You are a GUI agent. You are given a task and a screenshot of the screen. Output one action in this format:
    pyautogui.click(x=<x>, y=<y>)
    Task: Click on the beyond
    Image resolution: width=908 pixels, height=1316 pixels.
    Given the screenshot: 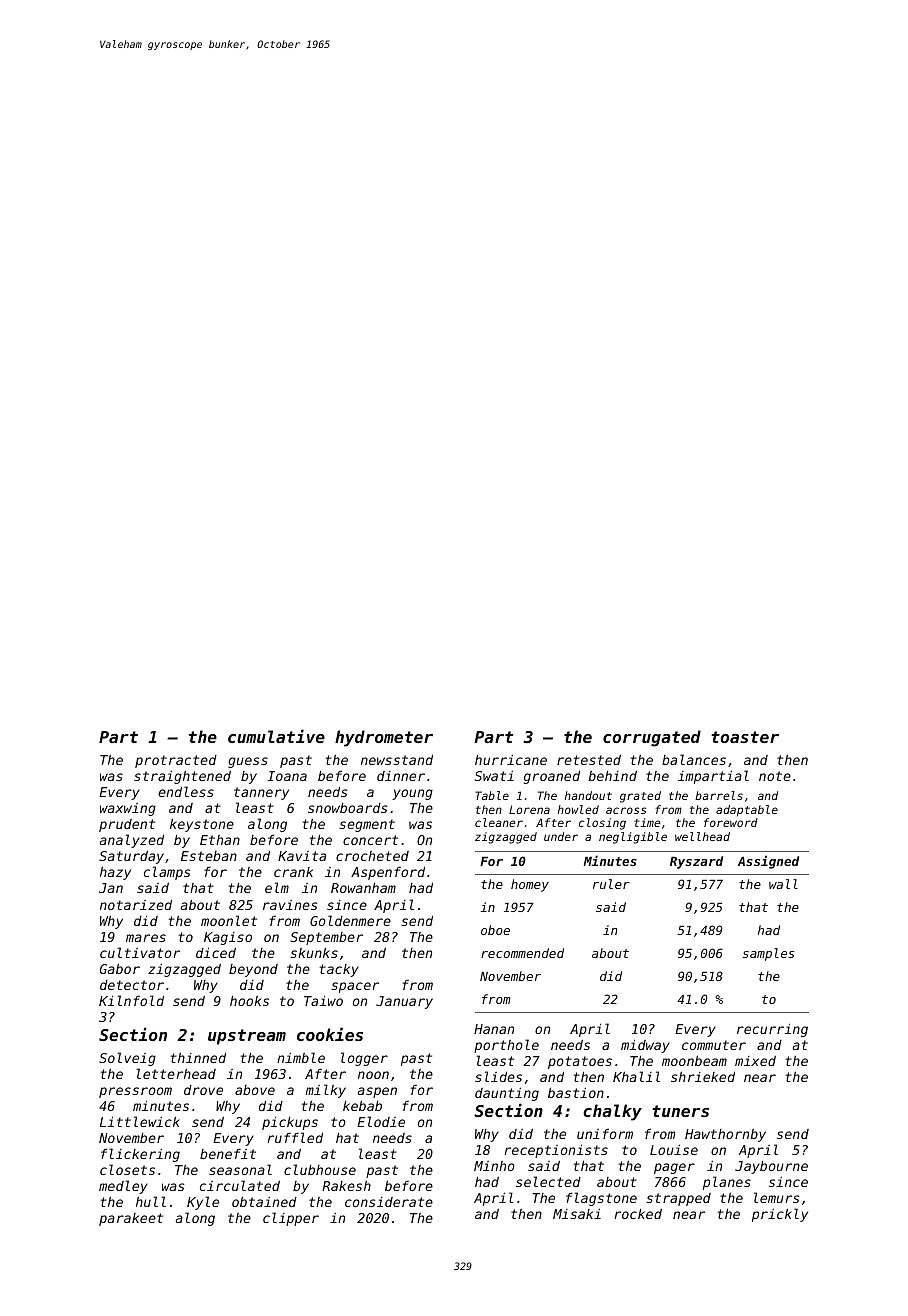 What is the action you would take?
    pyautogui.click(x=253, y=970)
